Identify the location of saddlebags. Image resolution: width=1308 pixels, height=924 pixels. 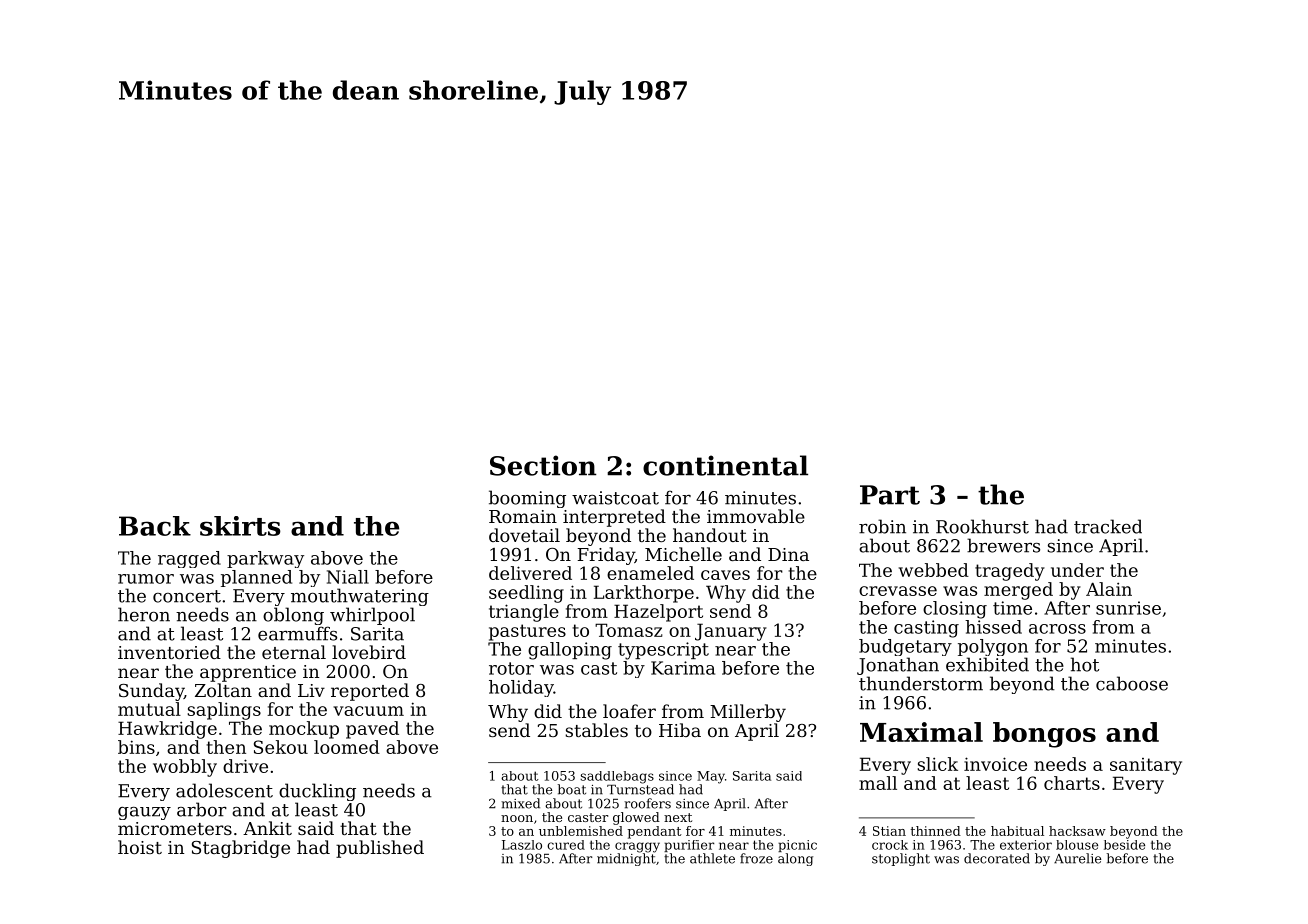
(617, 777).
